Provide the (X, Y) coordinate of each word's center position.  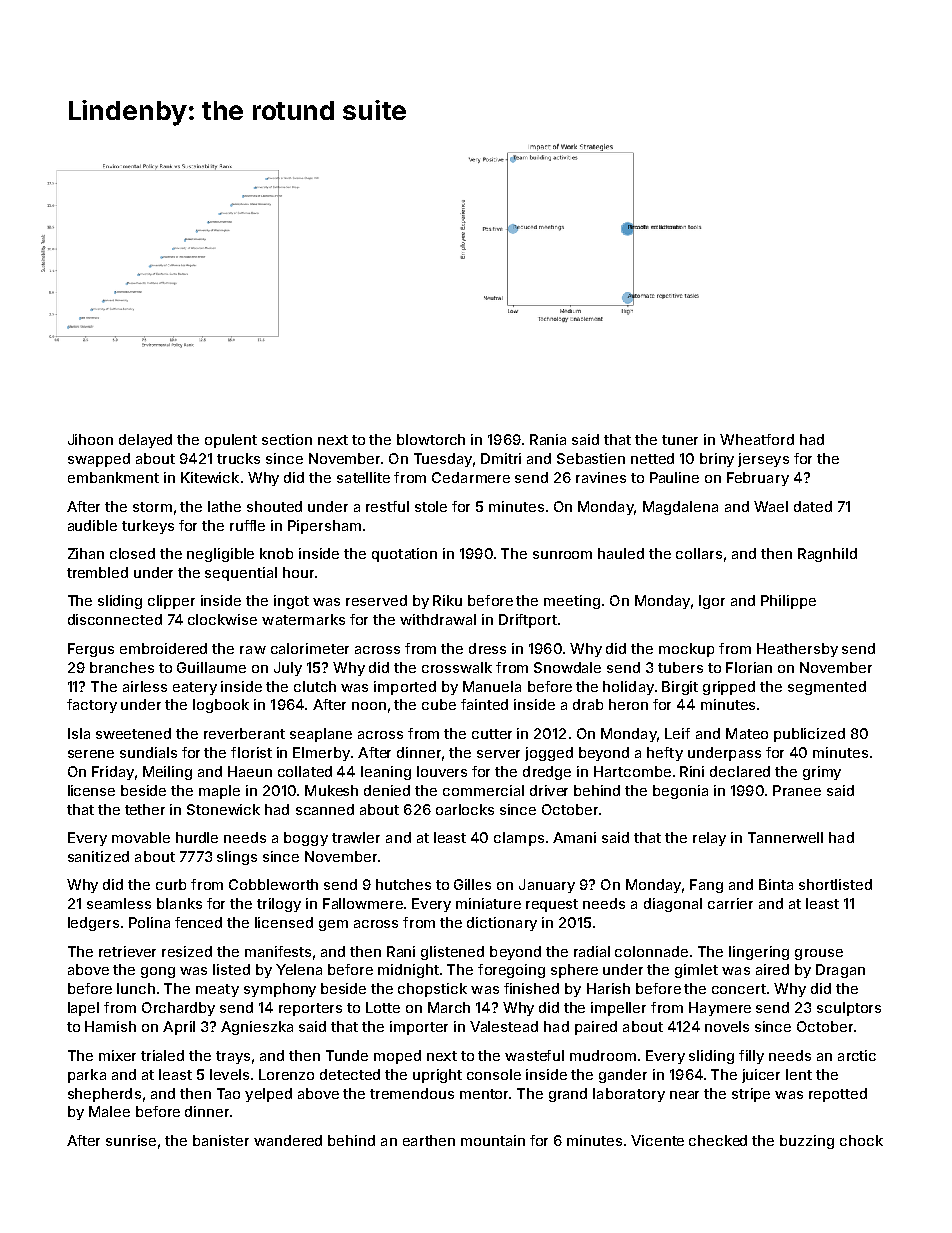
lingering (759, 953)
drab (588, 704)
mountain (493, 1140)
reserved (376, 600)
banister (221, 1140)
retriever (127, 951)
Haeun (250, 771)
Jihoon (90, 439)
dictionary (502, 924)
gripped (729, 688)
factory (92, 706)
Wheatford (757, 439)
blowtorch (431, 439)
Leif (677, 733)
